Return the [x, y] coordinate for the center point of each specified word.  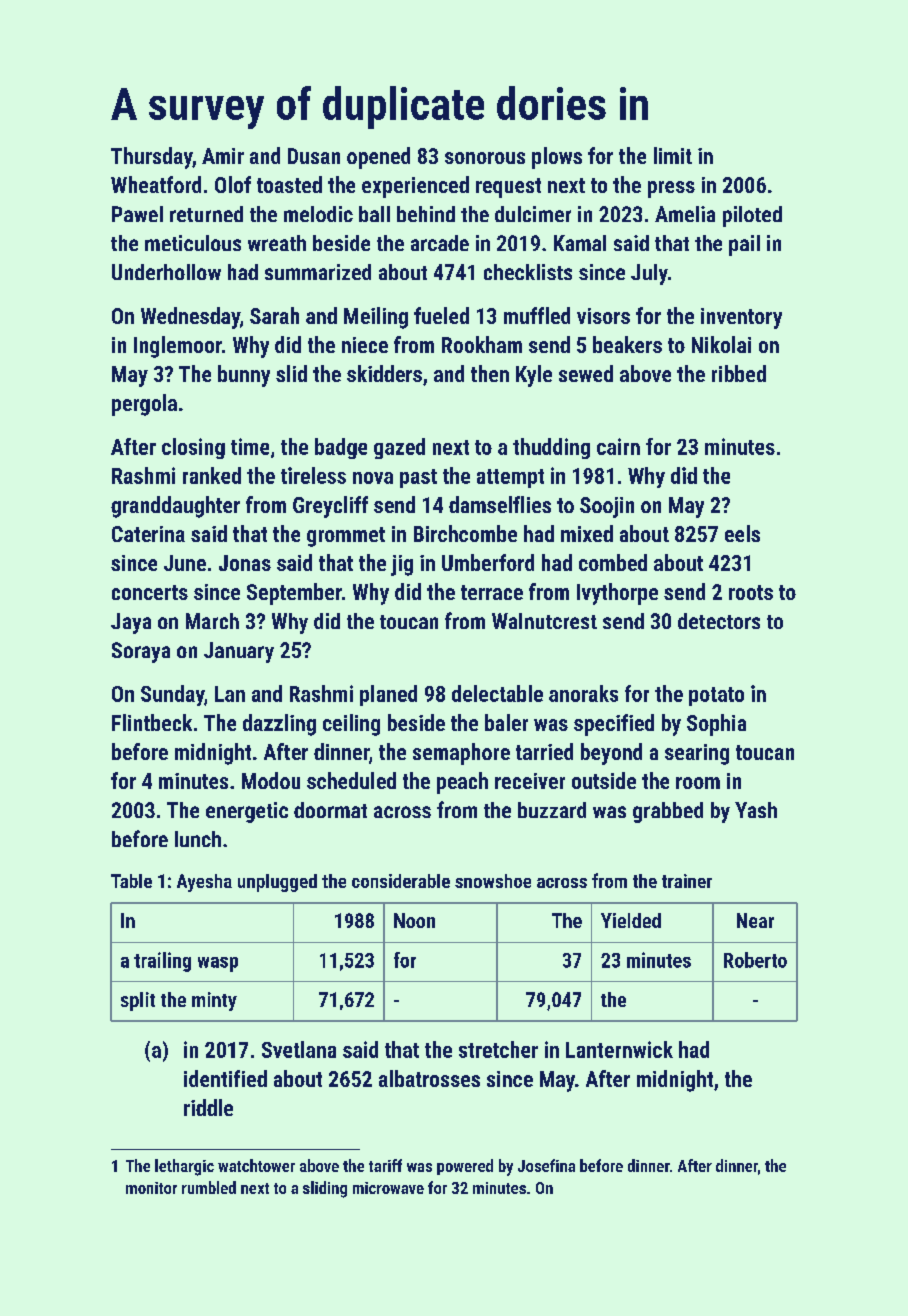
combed [613, 562]
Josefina [546, 1165]
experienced [415, 187]
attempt [510, 478]
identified [225, 1078]
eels [742, 533]
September [294, 594]
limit [673, 155]
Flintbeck [152, 722]
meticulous [193, 243]
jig [402, 565]
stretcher [498, 1049]
